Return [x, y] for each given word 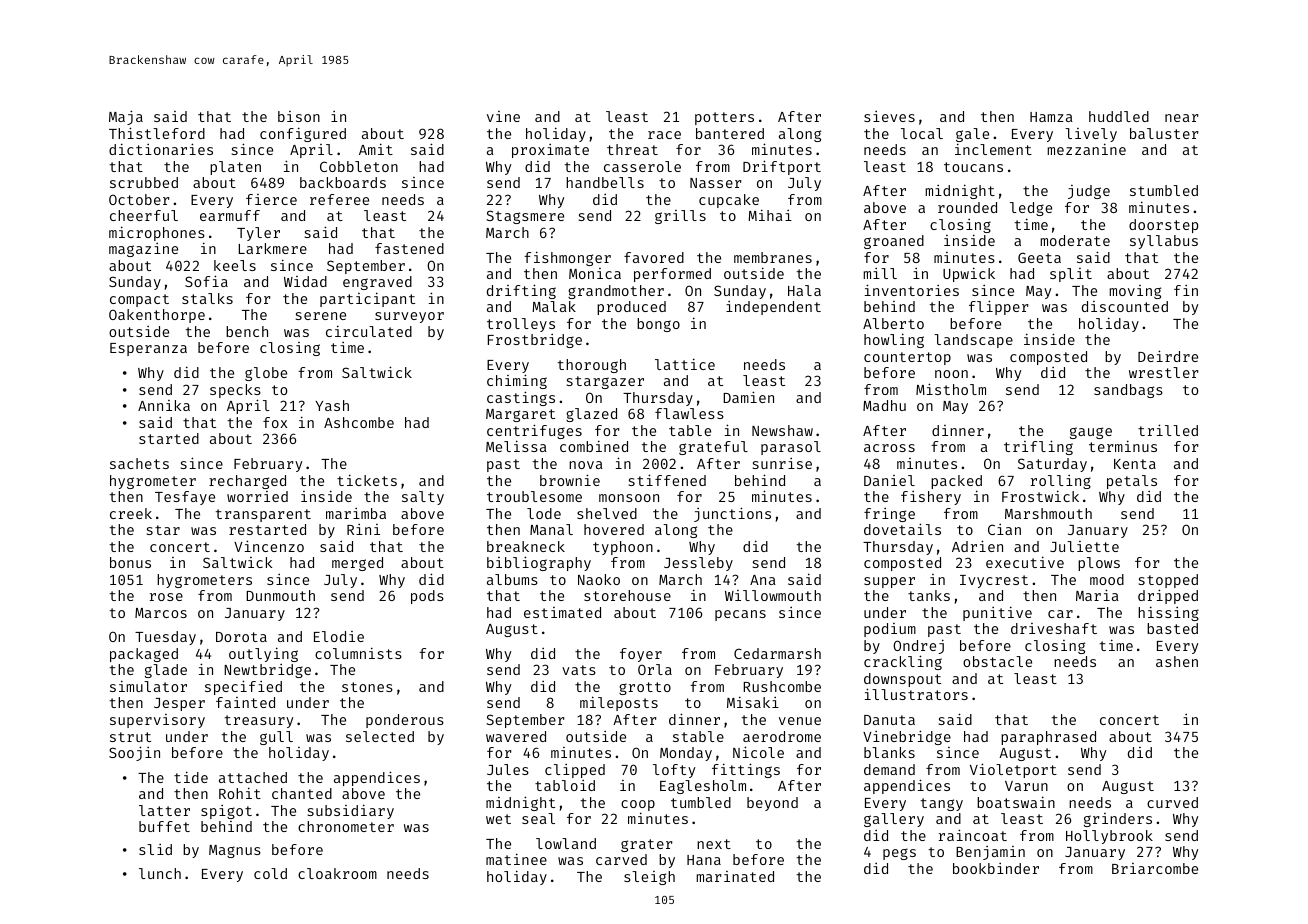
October [139, 199]
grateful [713, 448]
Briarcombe [1155, 868]
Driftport [782, 167]
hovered [614, 529]
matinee [516, 859]
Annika [164, 405]
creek [131, 513]
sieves [889, 116]
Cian [1004, 529]
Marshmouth [1048, 513]
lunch [160, 873]
